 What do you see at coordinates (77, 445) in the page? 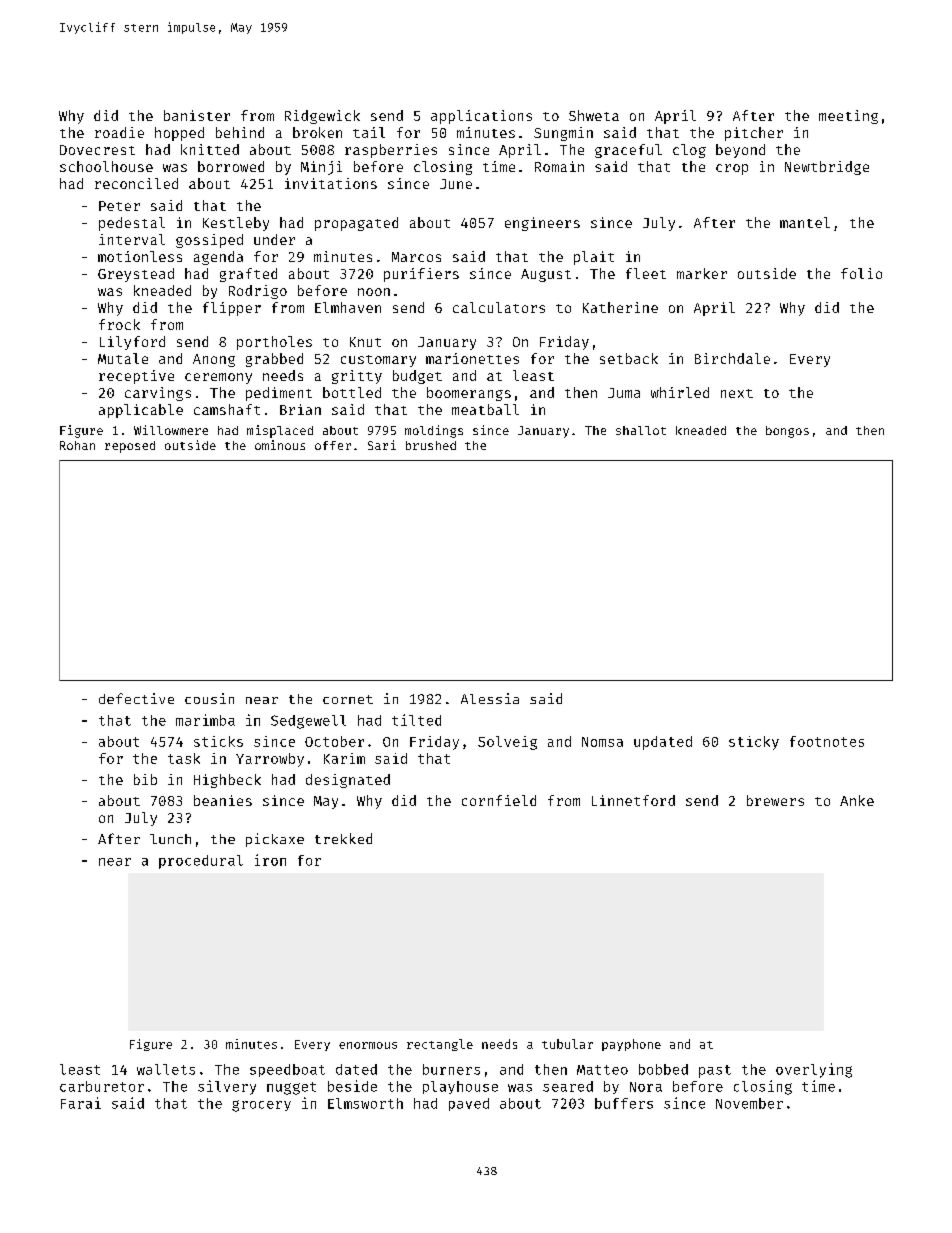
I see `Rohan` at bounding box center [77, 445].
